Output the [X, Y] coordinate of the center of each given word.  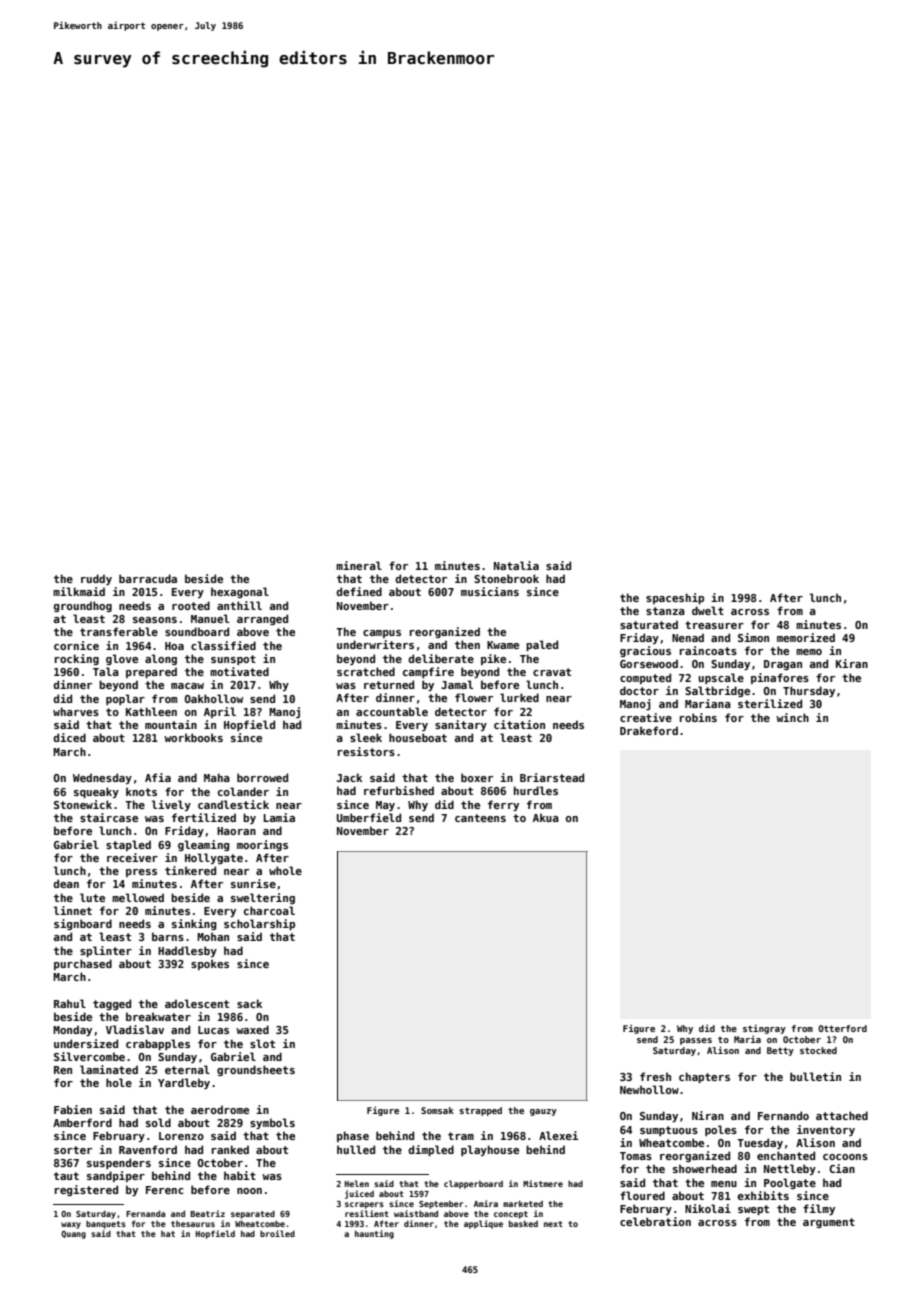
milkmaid [79, 591]
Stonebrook [506, 578]
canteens [480, 818]
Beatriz [207, 1213]
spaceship [675, 598]
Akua [546, 817]
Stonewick [83, 804]
